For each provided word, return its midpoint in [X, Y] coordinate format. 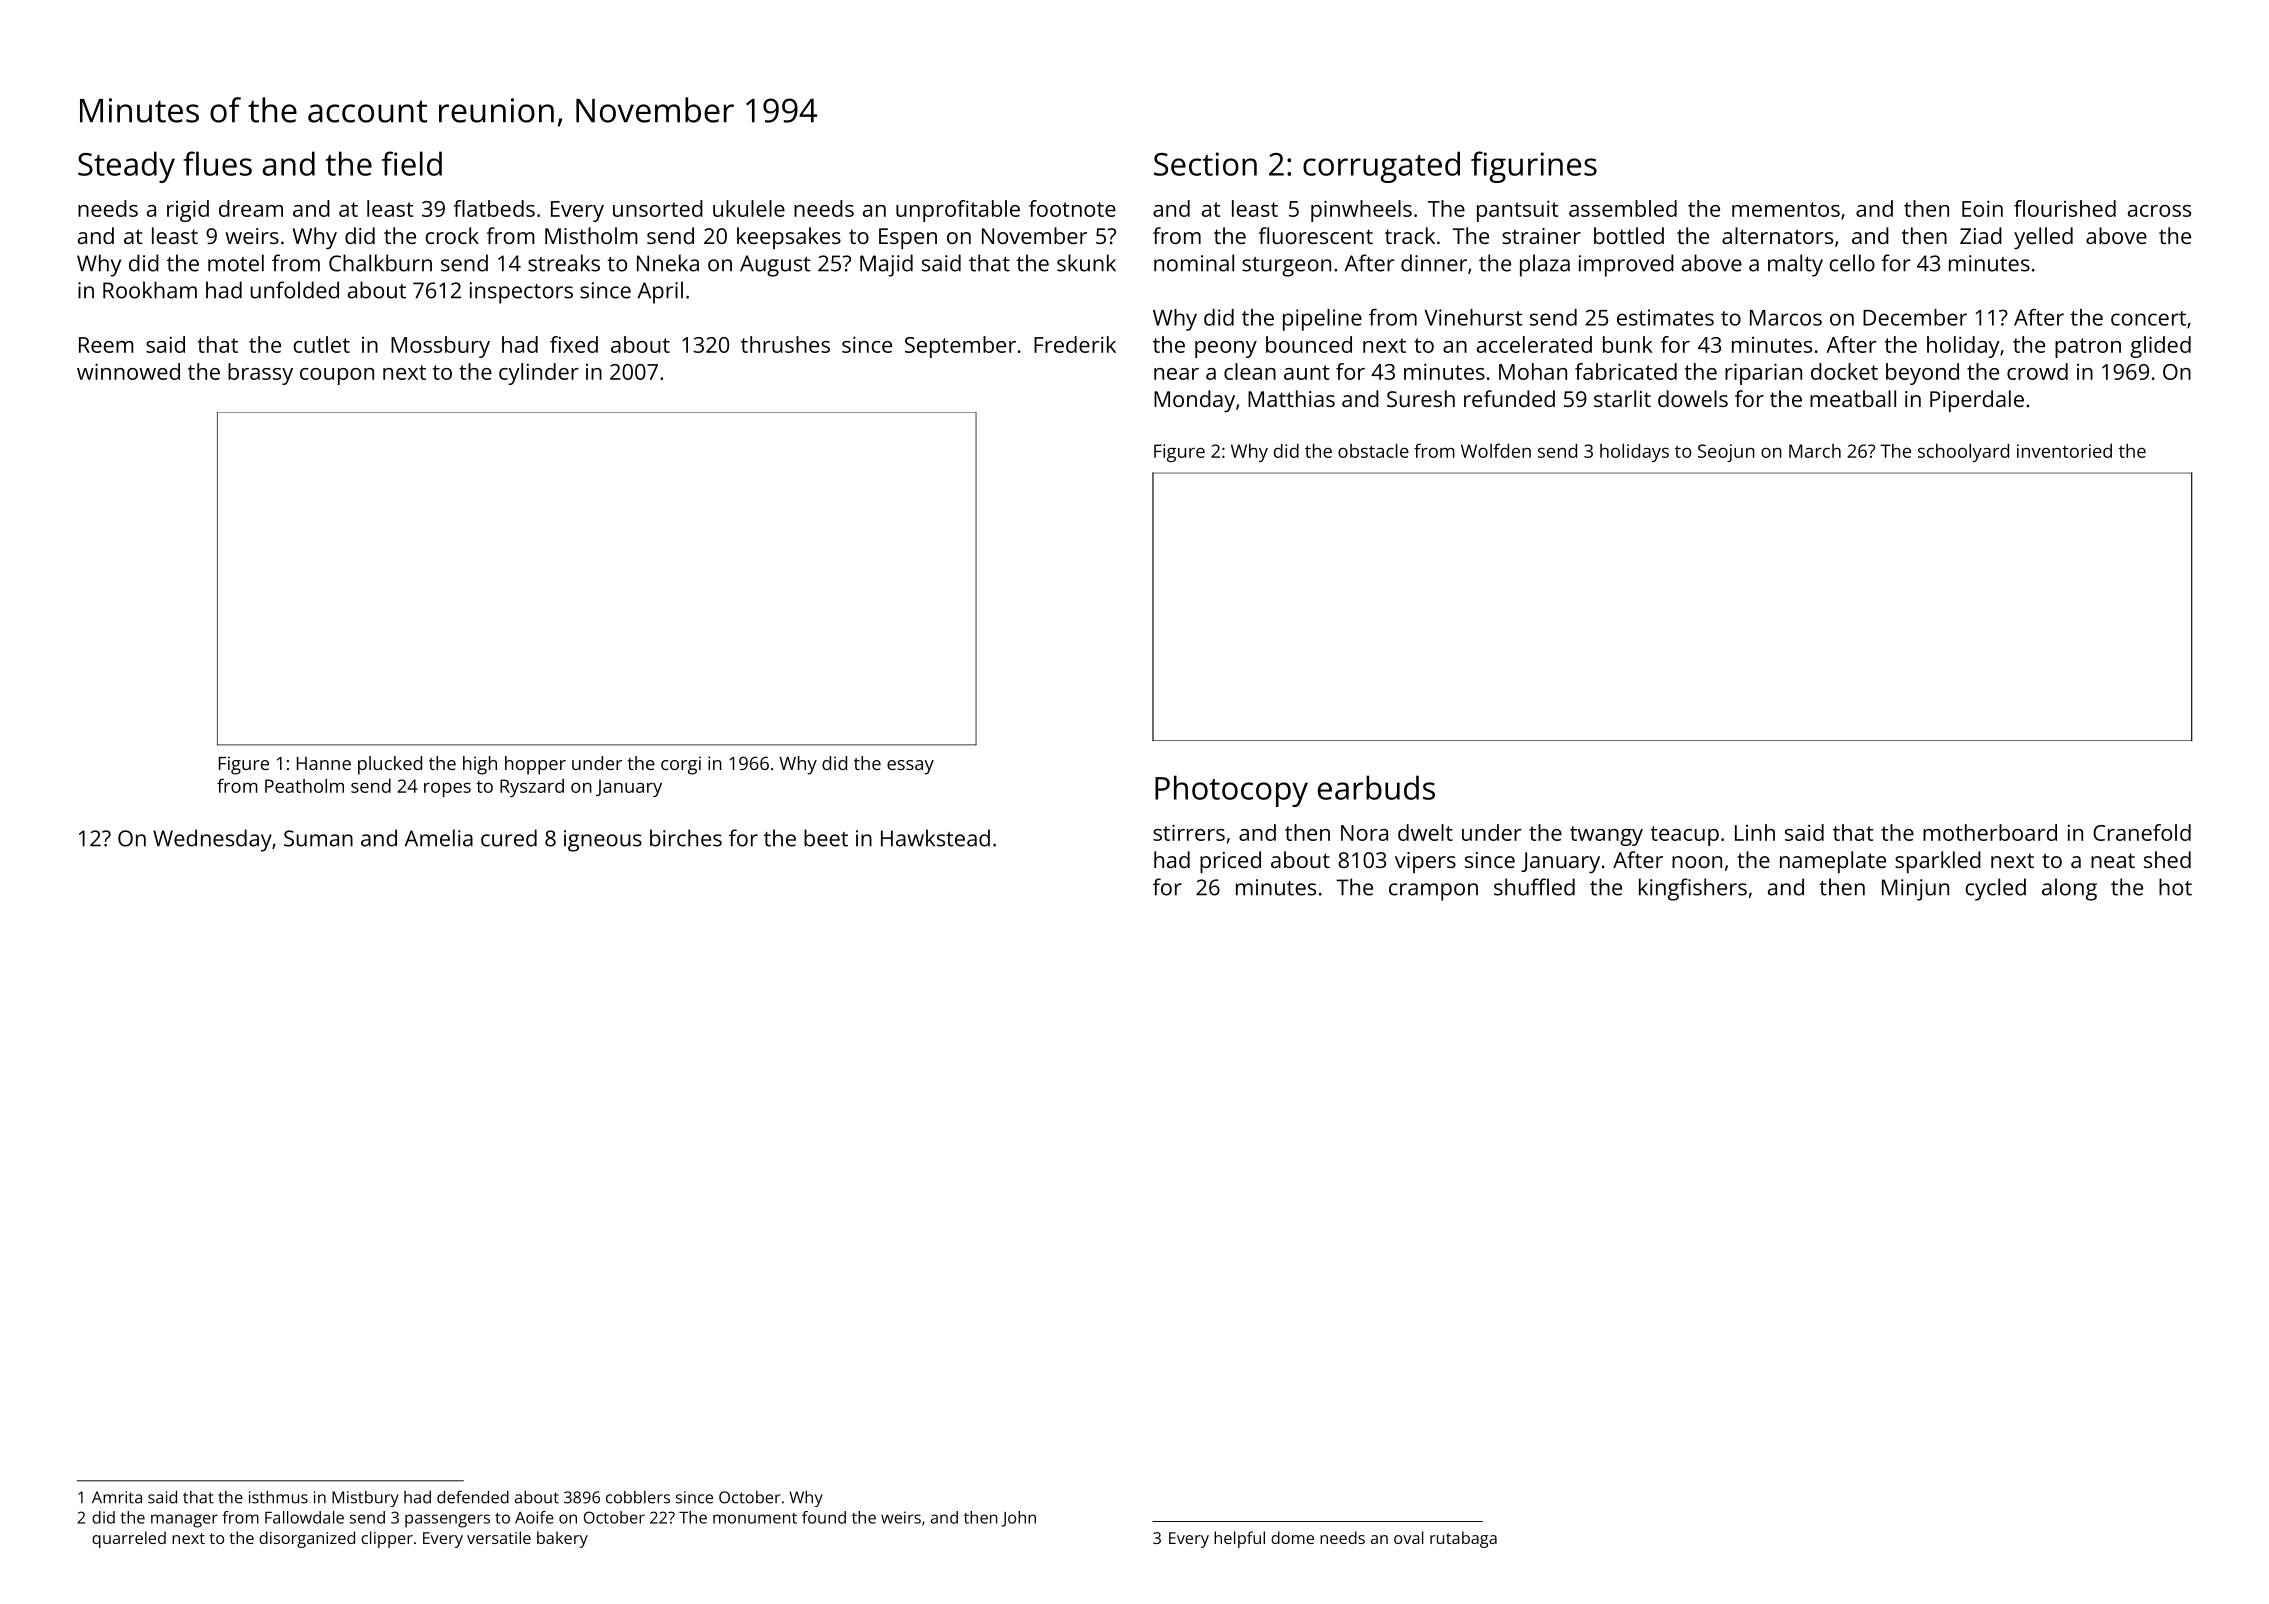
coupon [337, 376]
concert [2148, 318]
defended [473, 1497]
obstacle [1373, 451]
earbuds [1376, 787]
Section [1205, 164]
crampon [1433, 892]
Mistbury [365, 1499]
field [412, 163]
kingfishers [1693, 889]
